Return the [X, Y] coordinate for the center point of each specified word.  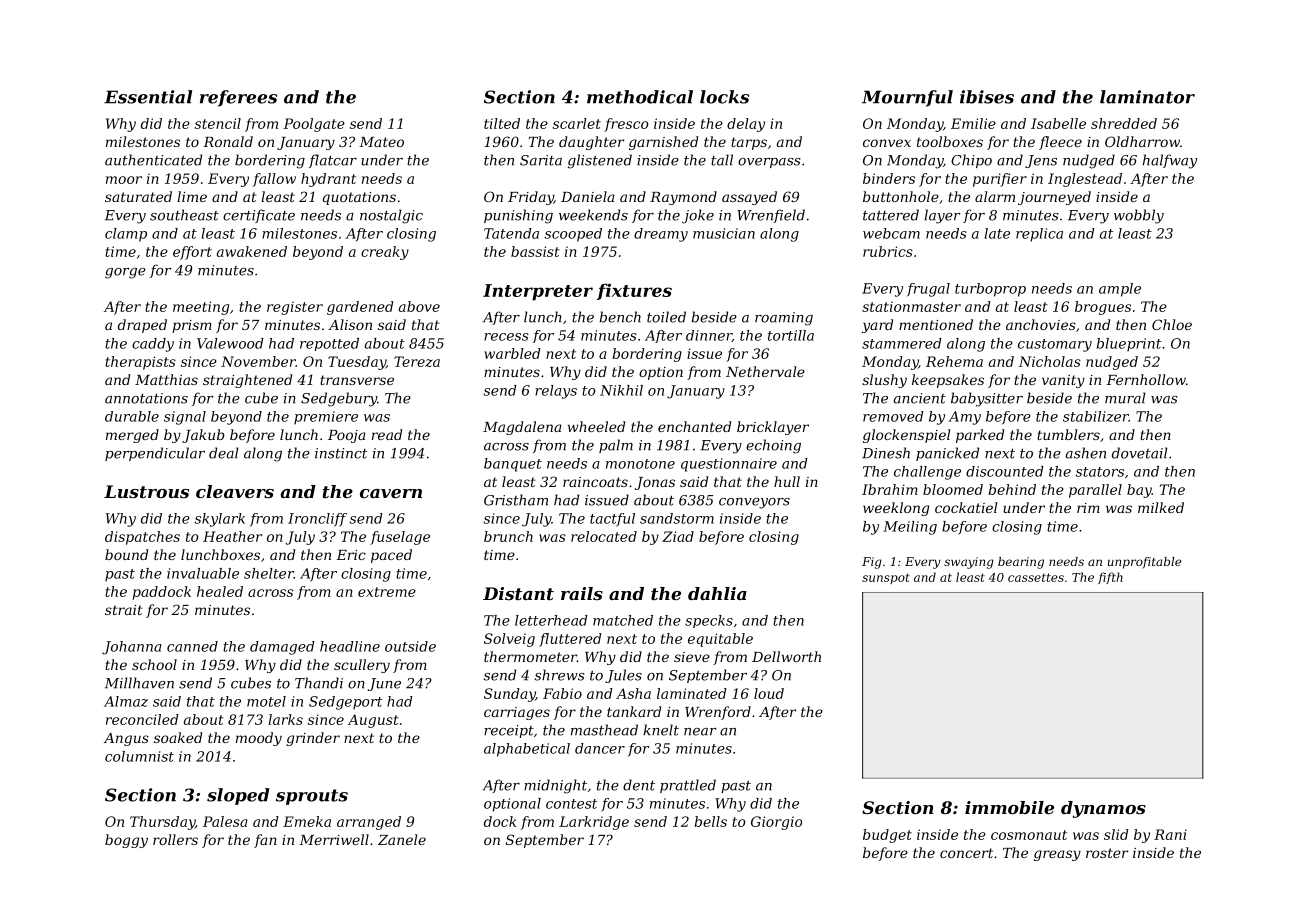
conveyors [754, 503]
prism [192, 326]
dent [639, 785]
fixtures [634, 291]
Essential [148, 97]
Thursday [162, 823]
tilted [502, 123]
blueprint [1129, 345]
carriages [517, 713]
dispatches [142, 538]
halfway [1170, 161]
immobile [1009, 807]
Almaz [126, 701]
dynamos [1103, 809]
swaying [969, 563]
